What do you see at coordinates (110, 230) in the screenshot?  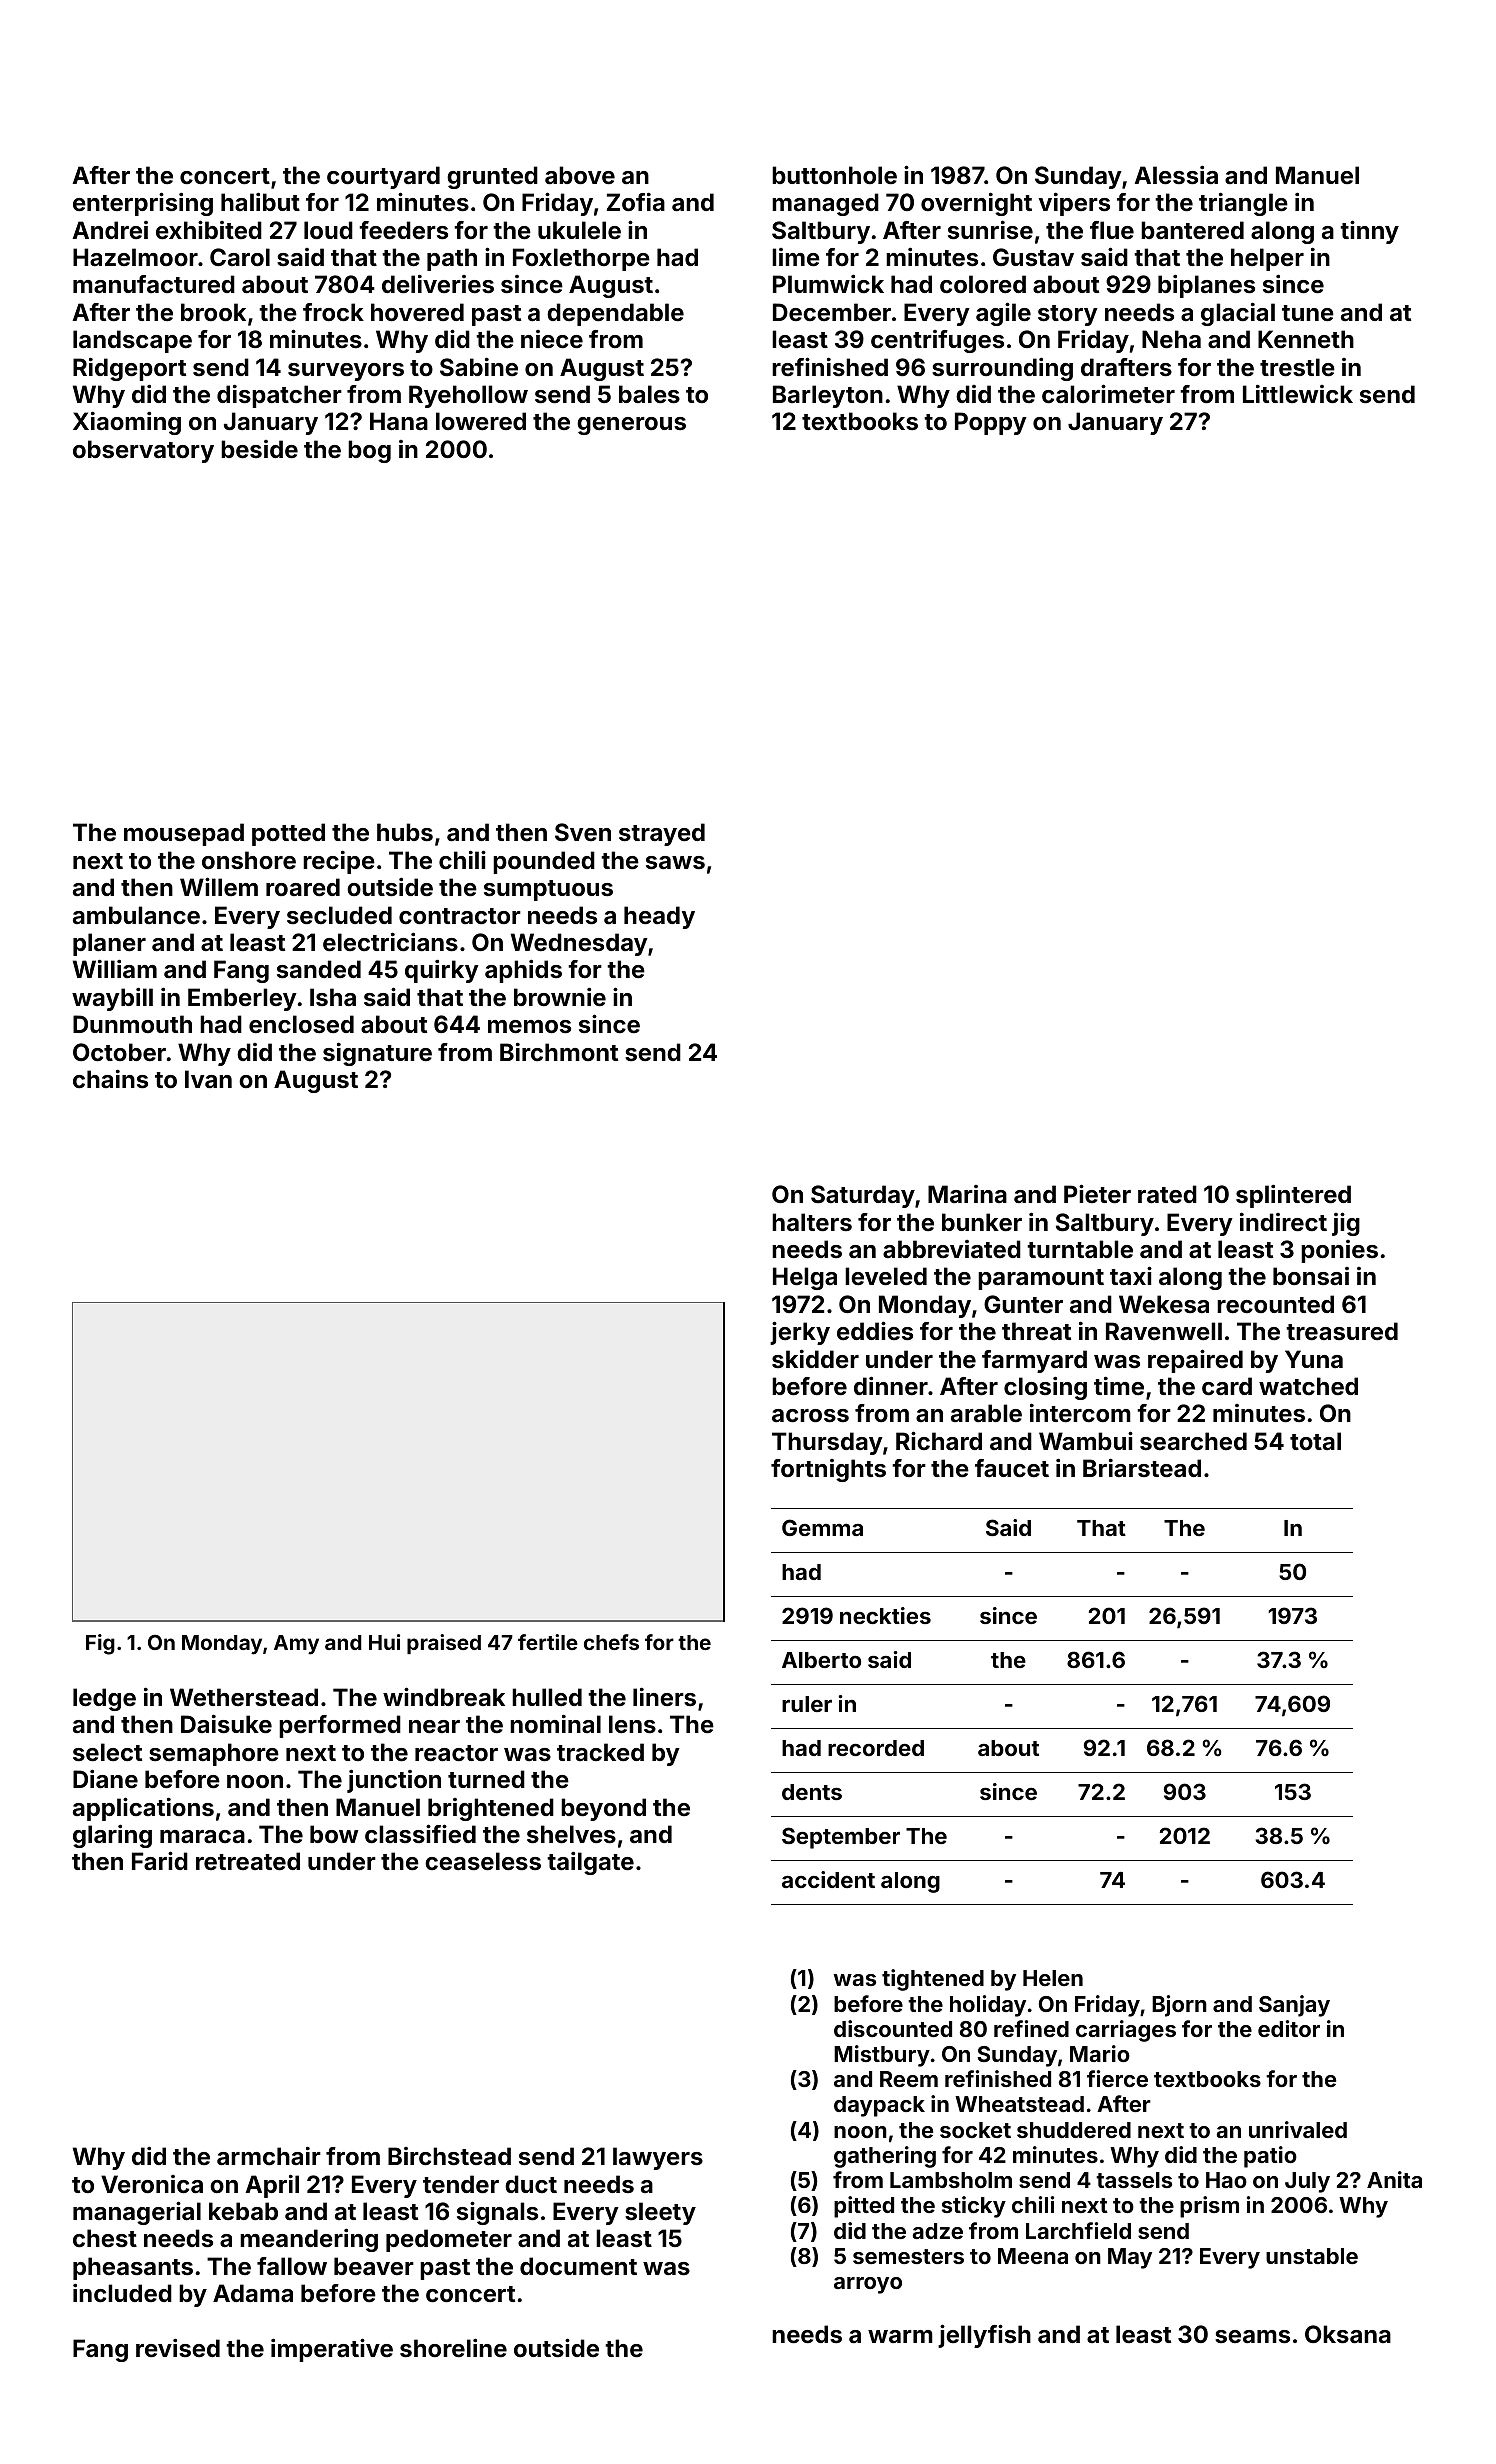 I see `Andrei` at bounding box center [110, 230].
